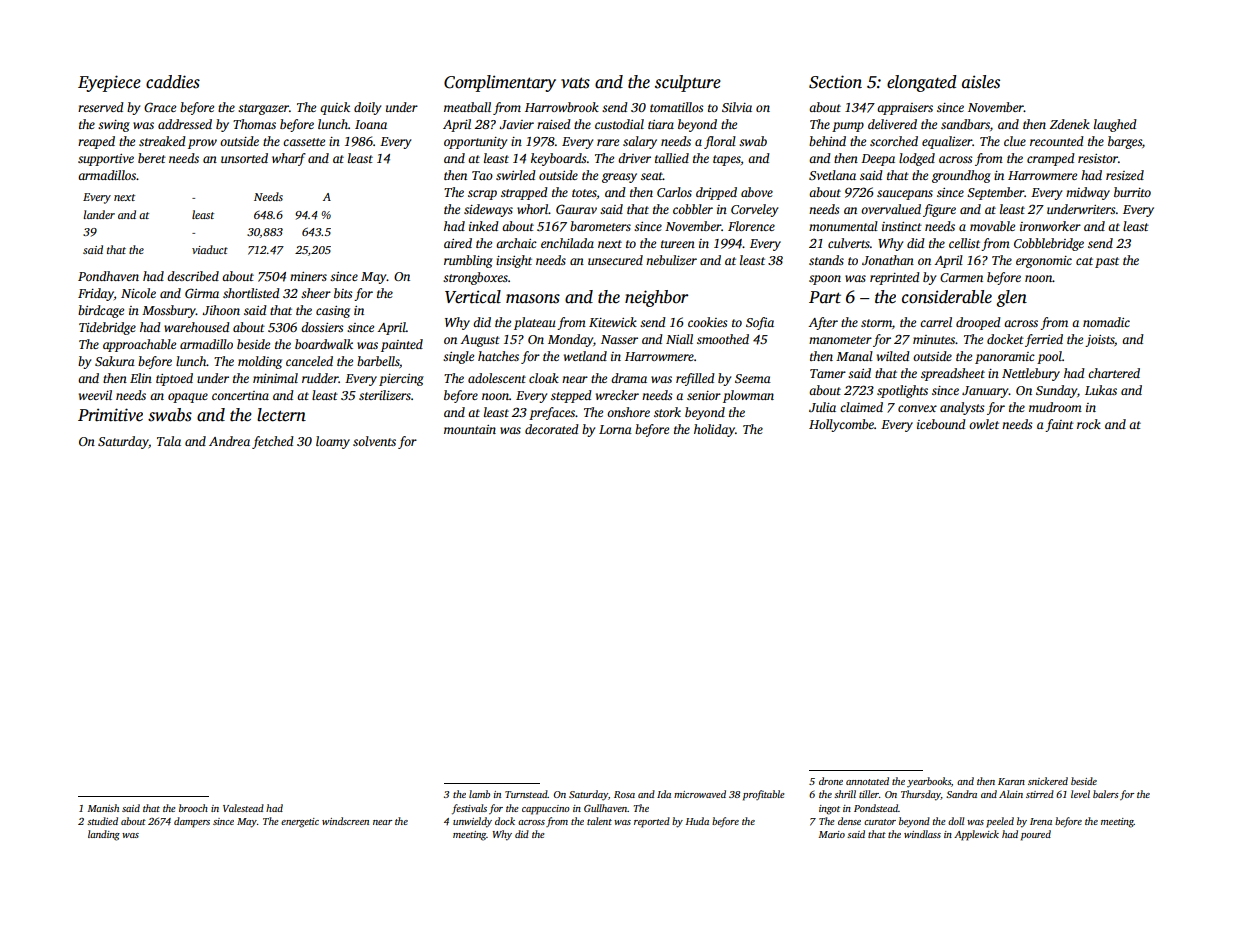  Describe the element at coordinates (103, 808) in the screenshot. I see `Manish` at that location.
